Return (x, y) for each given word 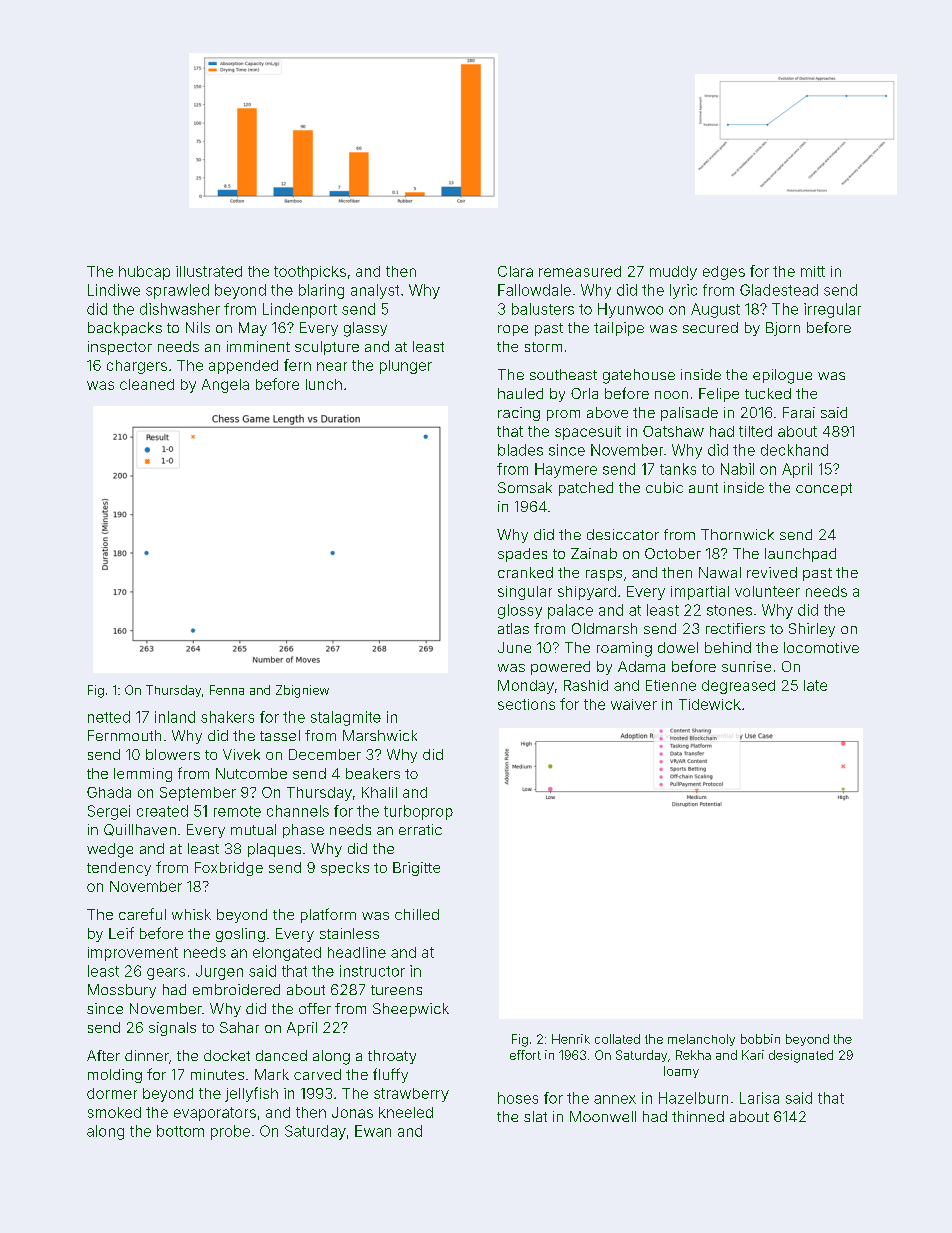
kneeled (406, 1112)
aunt (703, 488)
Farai (799, 412)
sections (526, 704)
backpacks (125, 329)
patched (586, 489)
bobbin (760, 1039)
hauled (520, 393)
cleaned (147, 384)
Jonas (352, 1112)
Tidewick (710, 704)
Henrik (571, 1039)
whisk (191, 914)
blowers (173, 754)
